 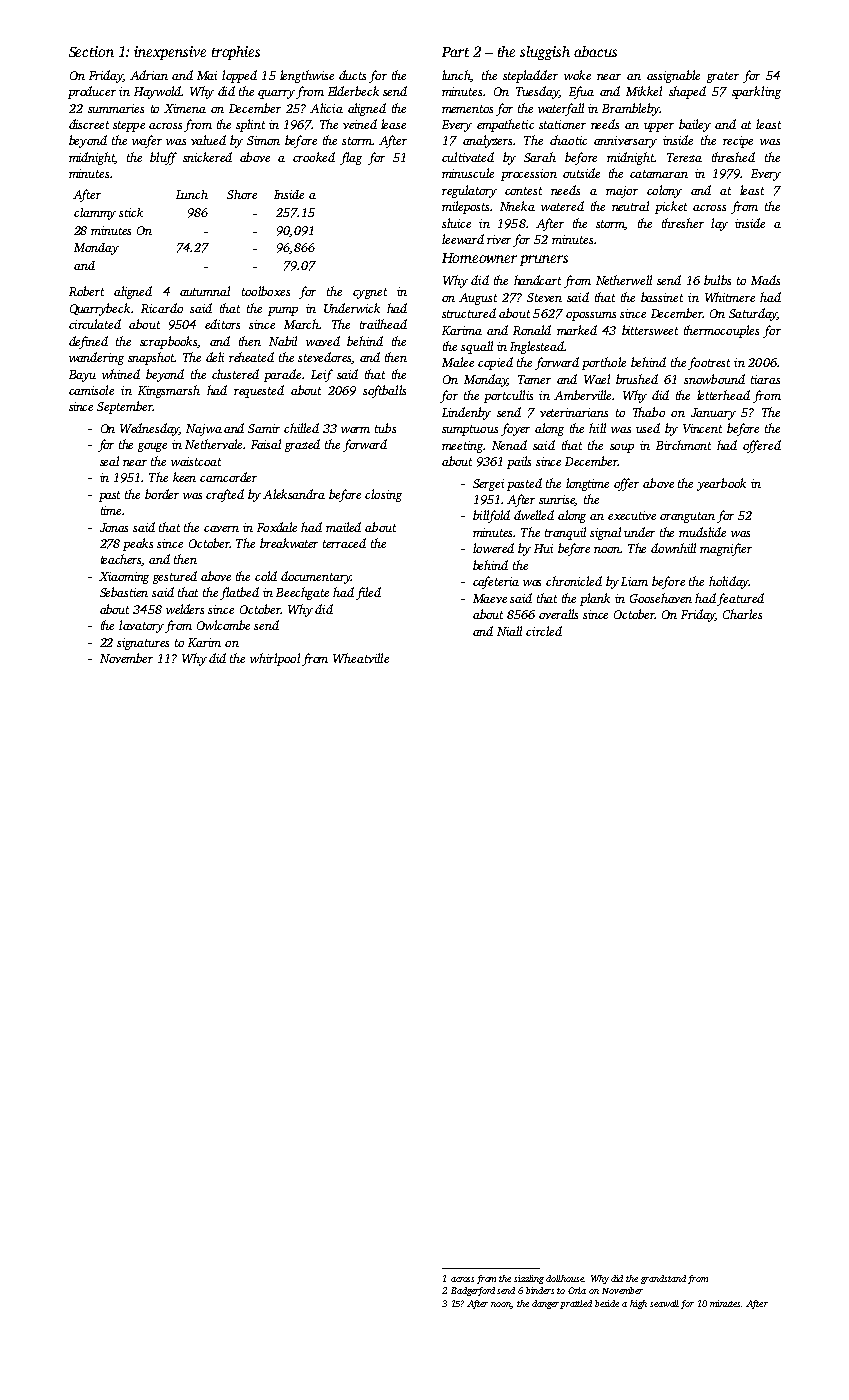 I want to click on signatures, so click(x=143, y=644).
